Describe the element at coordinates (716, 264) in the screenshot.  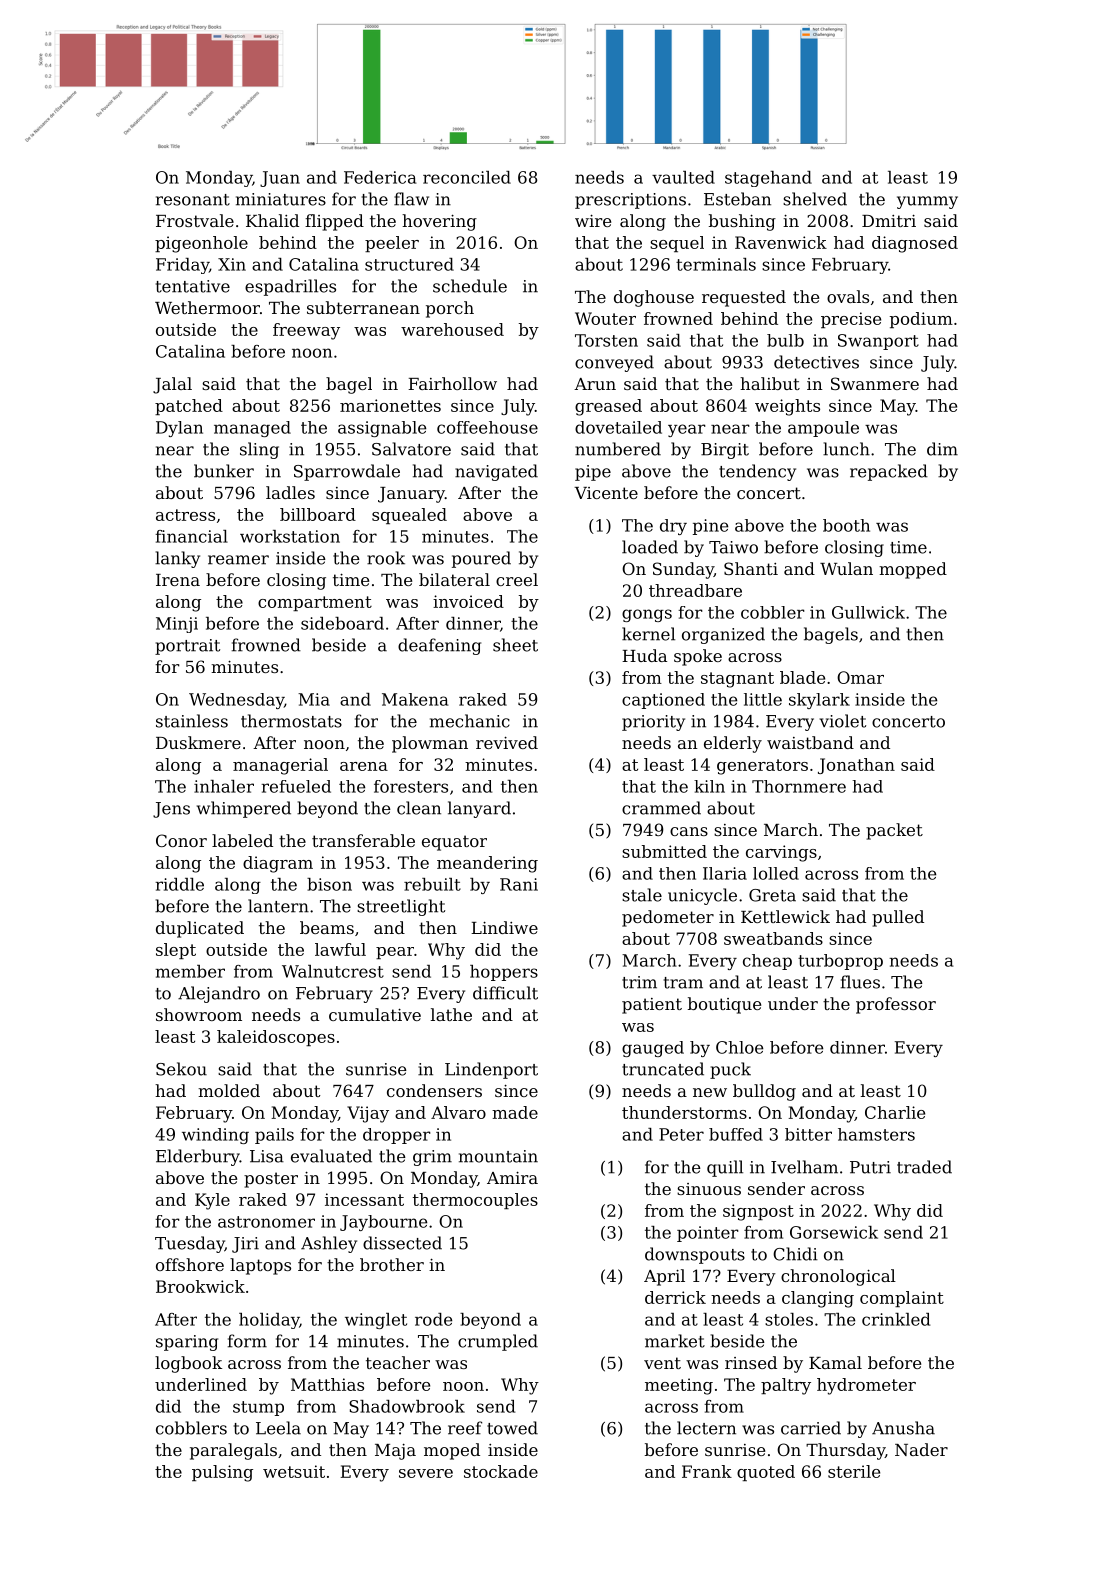
I see `terminals` at that location.
